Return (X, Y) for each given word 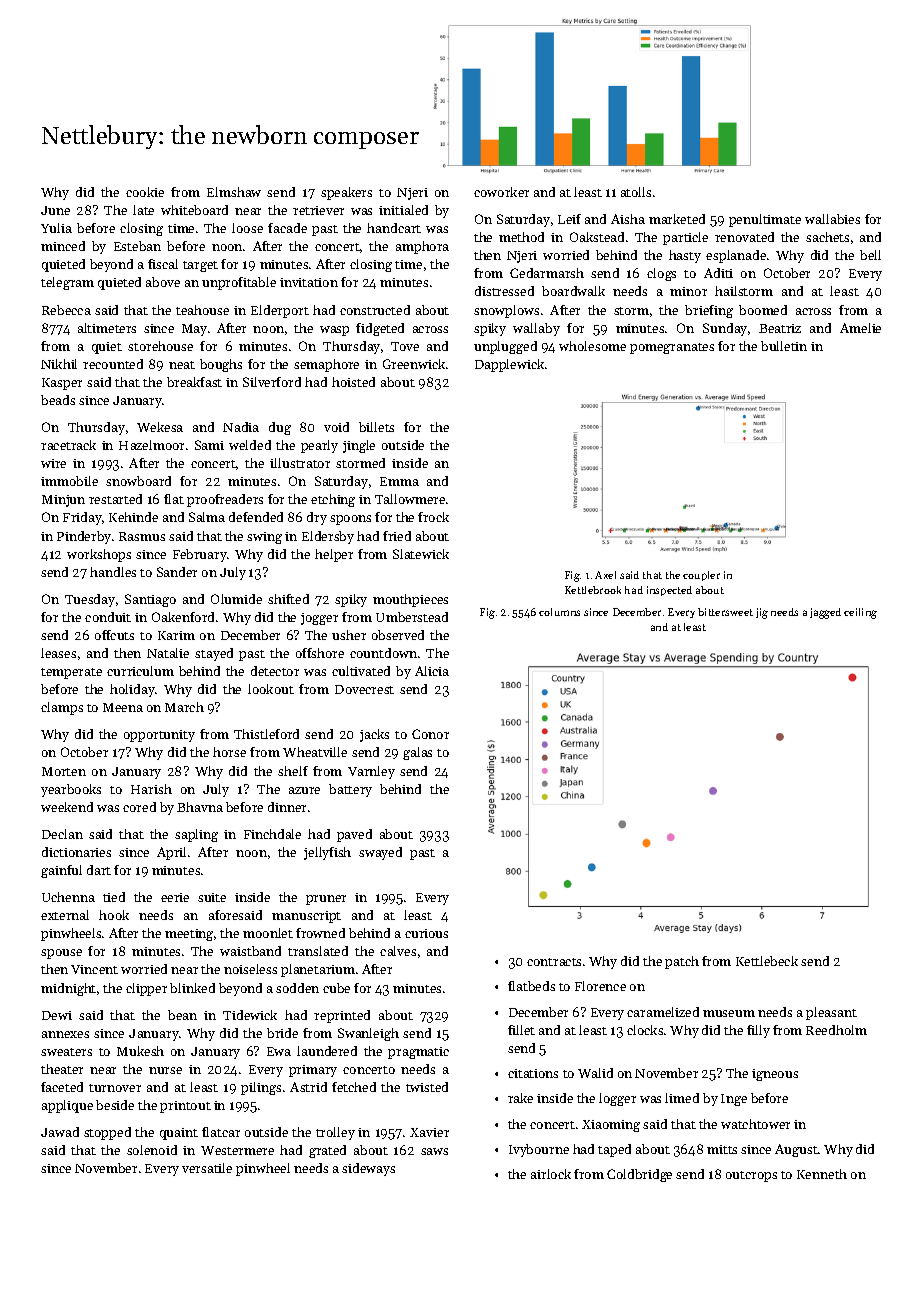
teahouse (202, 310)
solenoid (152, 1150)
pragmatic (418, 1053)
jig (762, 613)
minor (688, 291)
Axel (605, 575)
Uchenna (68, 897)
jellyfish (327, 853)
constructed (375, 310)
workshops (99, 555)
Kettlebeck (767, 961)
